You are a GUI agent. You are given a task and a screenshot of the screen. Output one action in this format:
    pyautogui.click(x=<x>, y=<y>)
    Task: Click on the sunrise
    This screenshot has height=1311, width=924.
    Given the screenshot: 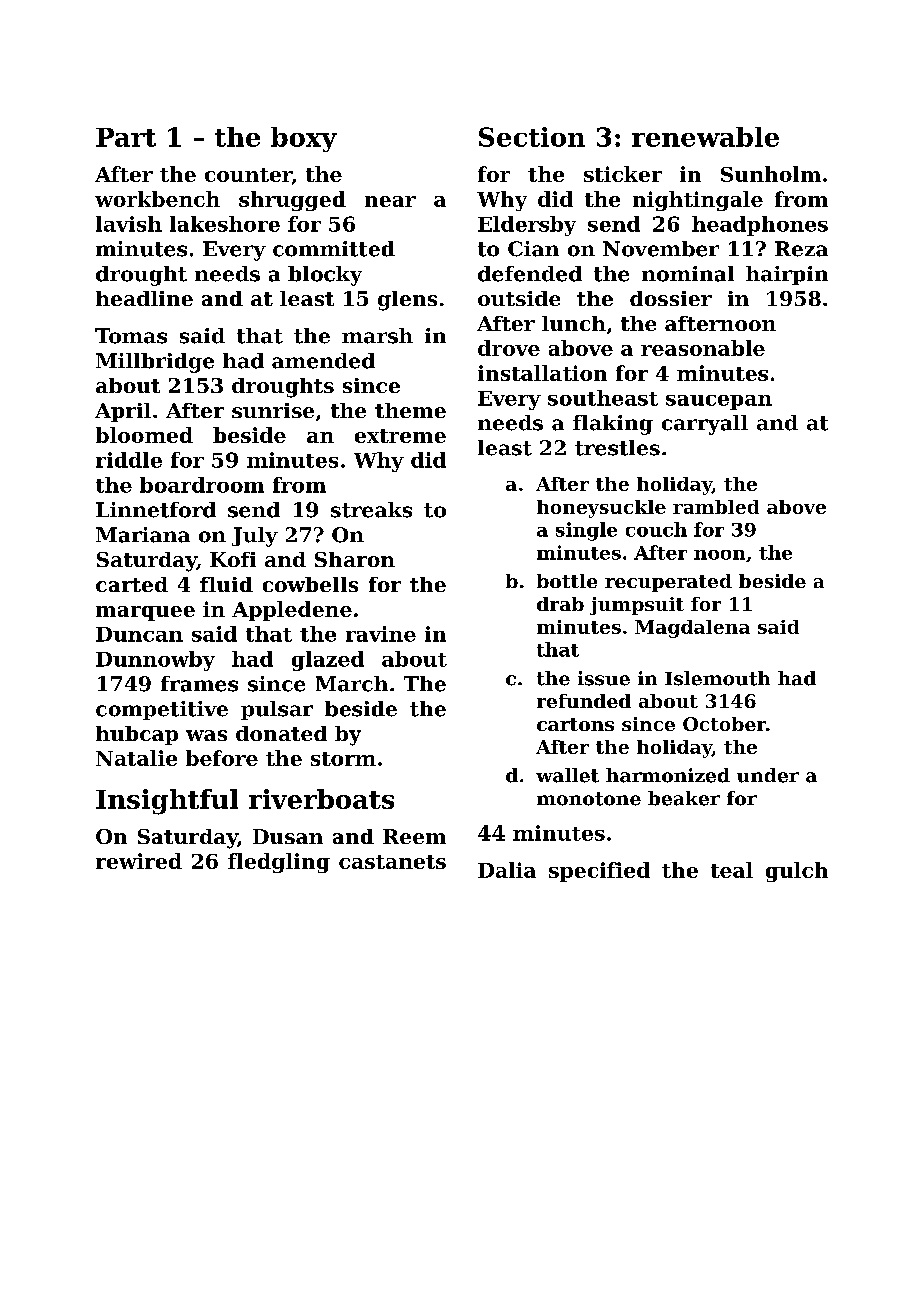 What is the action you would take?
    pyautogui.click(x=273, y=410)
